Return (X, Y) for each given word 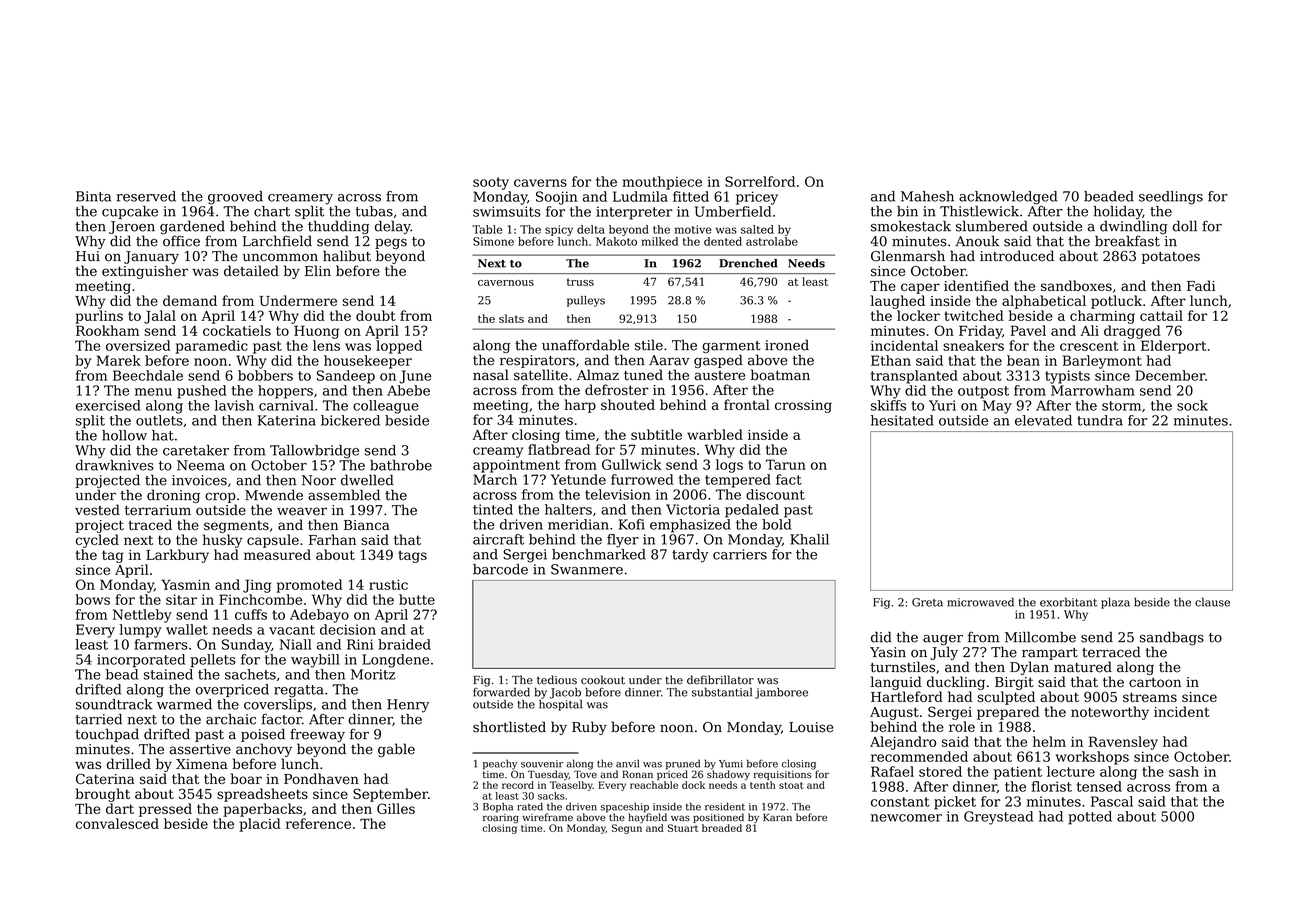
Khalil (809, 539)
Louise (811, 727)
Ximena (202, 764)
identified (976, 285)
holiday (1118, 213)
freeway (317, 735)
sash (1184, 771)
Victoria (693, 509)
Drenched (748, 263)
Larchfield (277, 241)
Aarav (669, 360)
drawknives (115, 465)
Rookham (107, 330)
